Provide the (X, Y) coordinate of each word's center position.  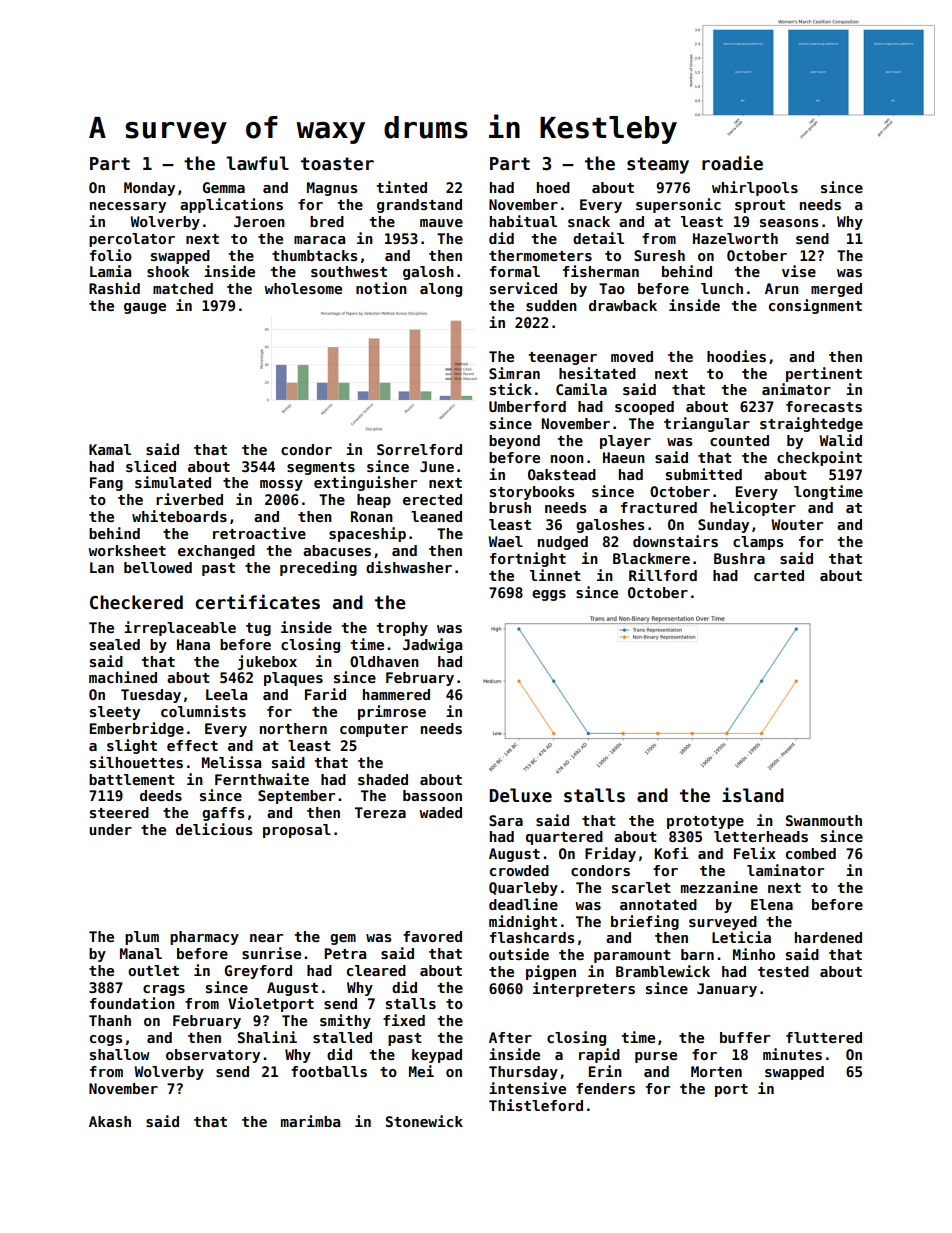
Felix (755, 853)
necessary (128, 207)
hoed (553, 187)
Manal (141, 953)
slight (132, 746)
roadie (732, 163)
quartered (564, 838)
